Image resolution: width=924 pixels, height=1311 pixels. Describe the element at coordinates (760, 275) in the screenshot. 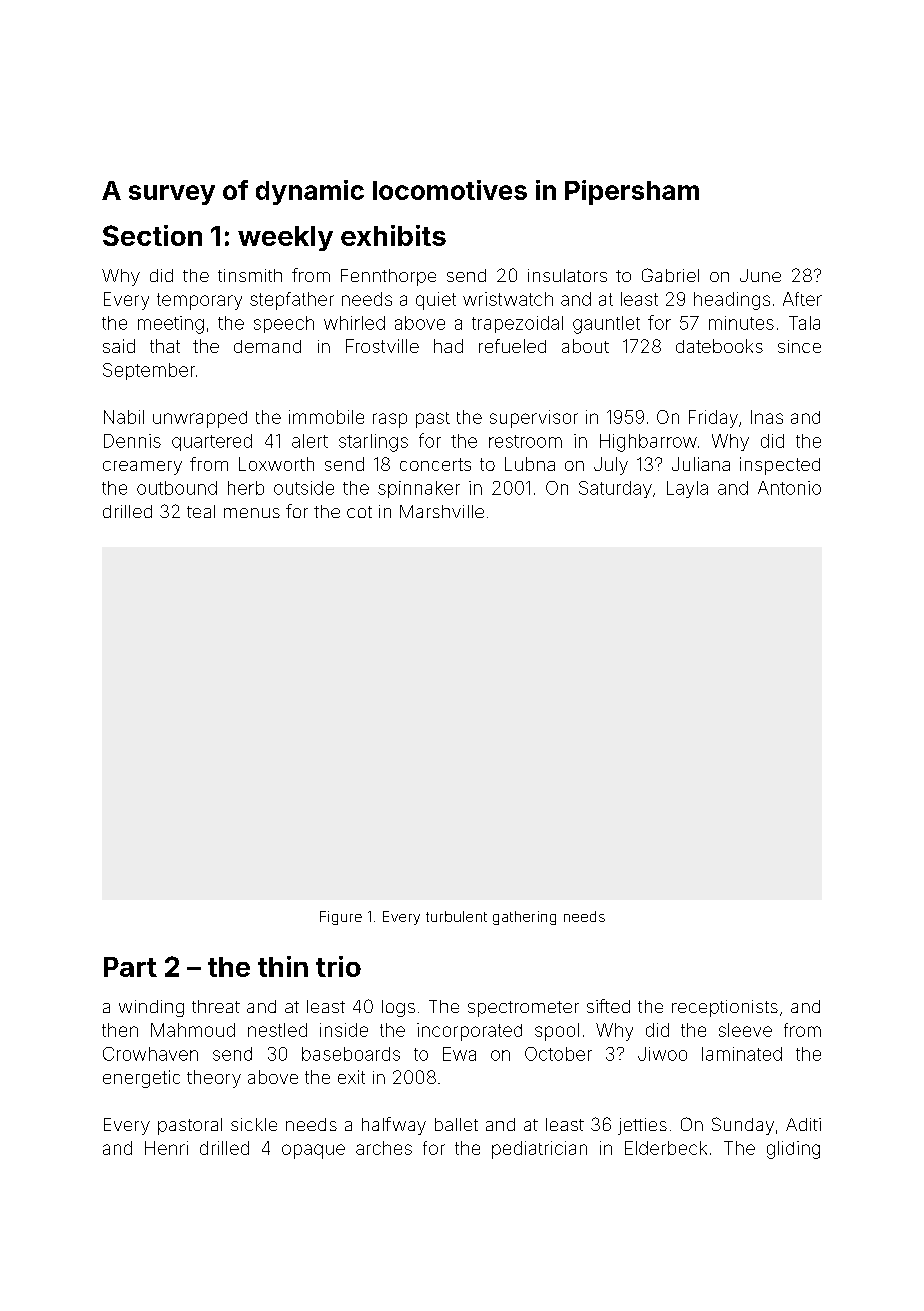

I see `June` at that location.
